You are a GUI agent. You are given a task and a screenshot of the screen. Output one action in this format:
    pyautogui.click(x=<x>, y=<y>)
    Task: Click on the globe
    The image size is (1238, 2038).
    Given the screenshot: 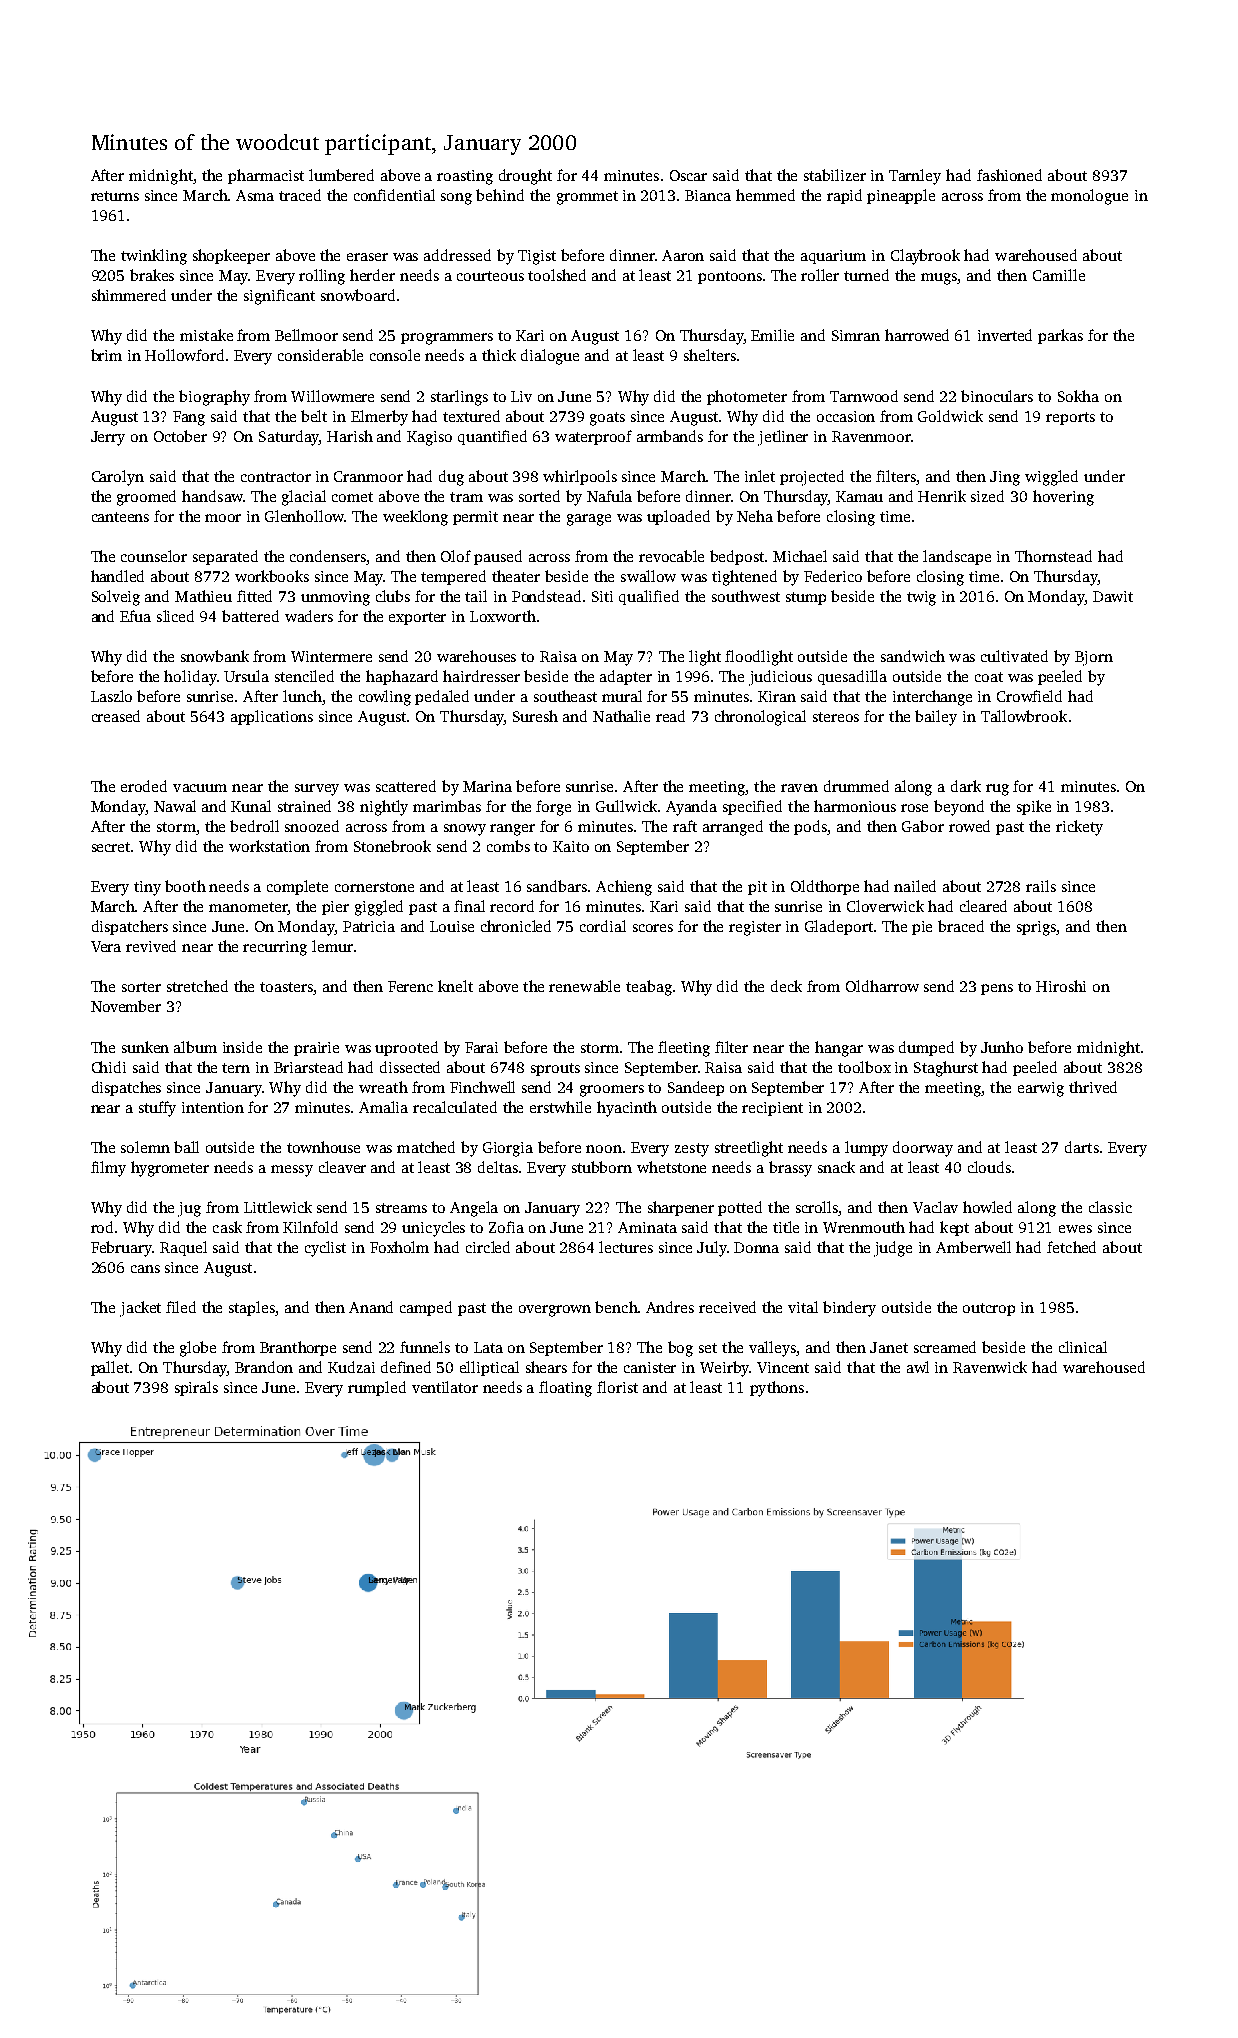 What is the action you would take?
    pyautogui.click(x=198, y=1349)
